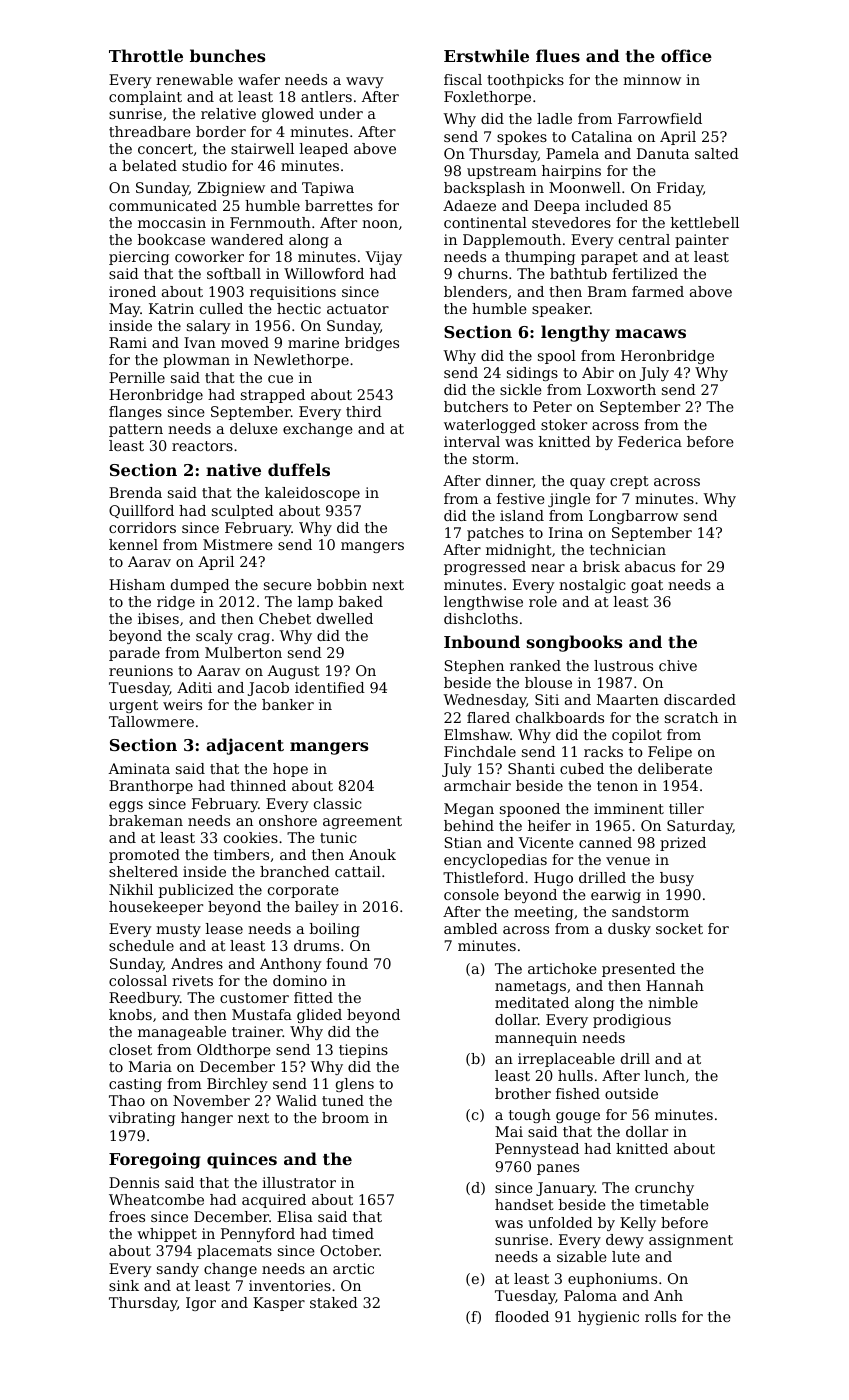 The height and width of the page is (1400, 849). Describe the element at coordinates (484, 701) in the page. I see `Wednesday` at that location.
